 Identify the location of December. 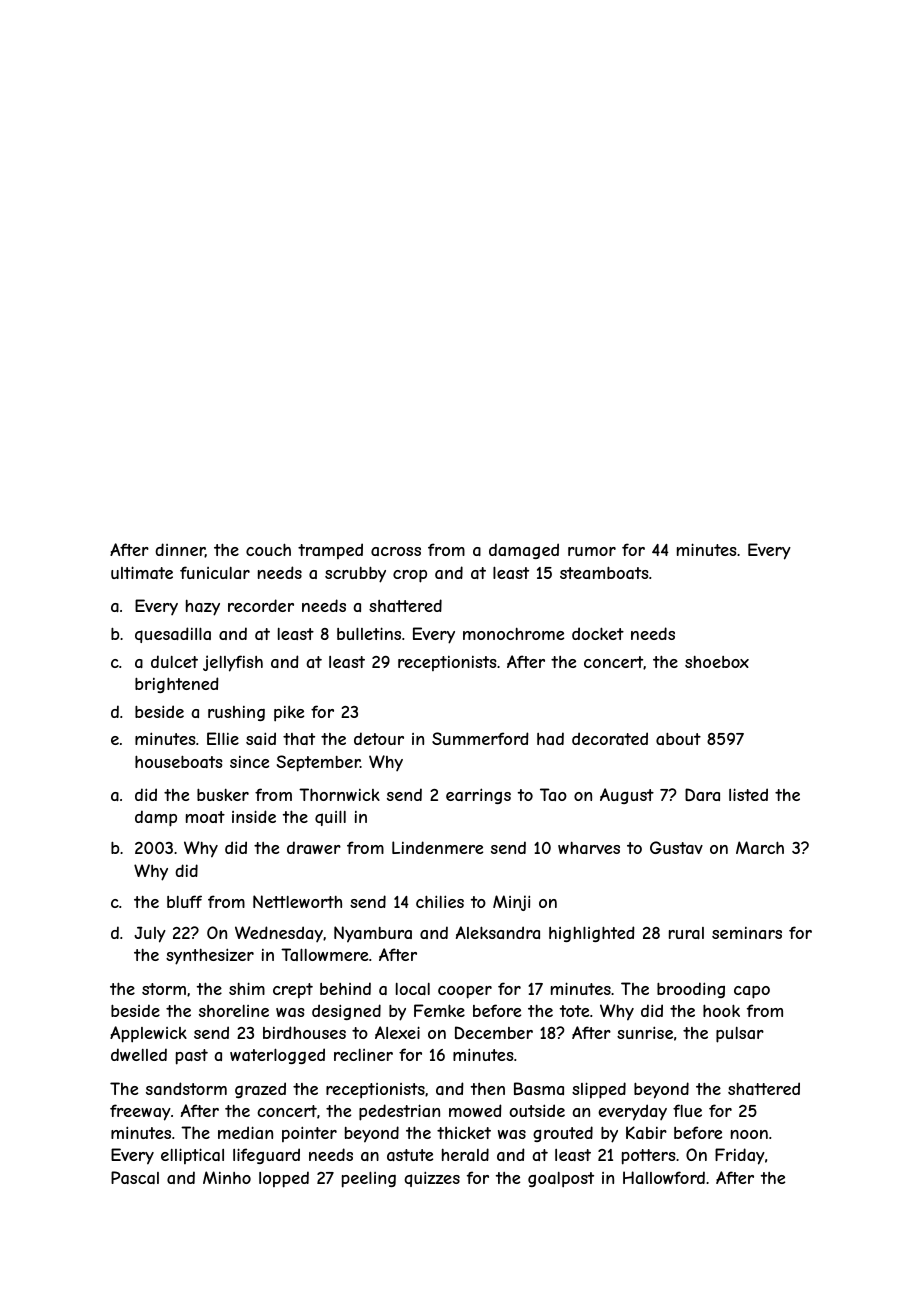
(494, 1032).
